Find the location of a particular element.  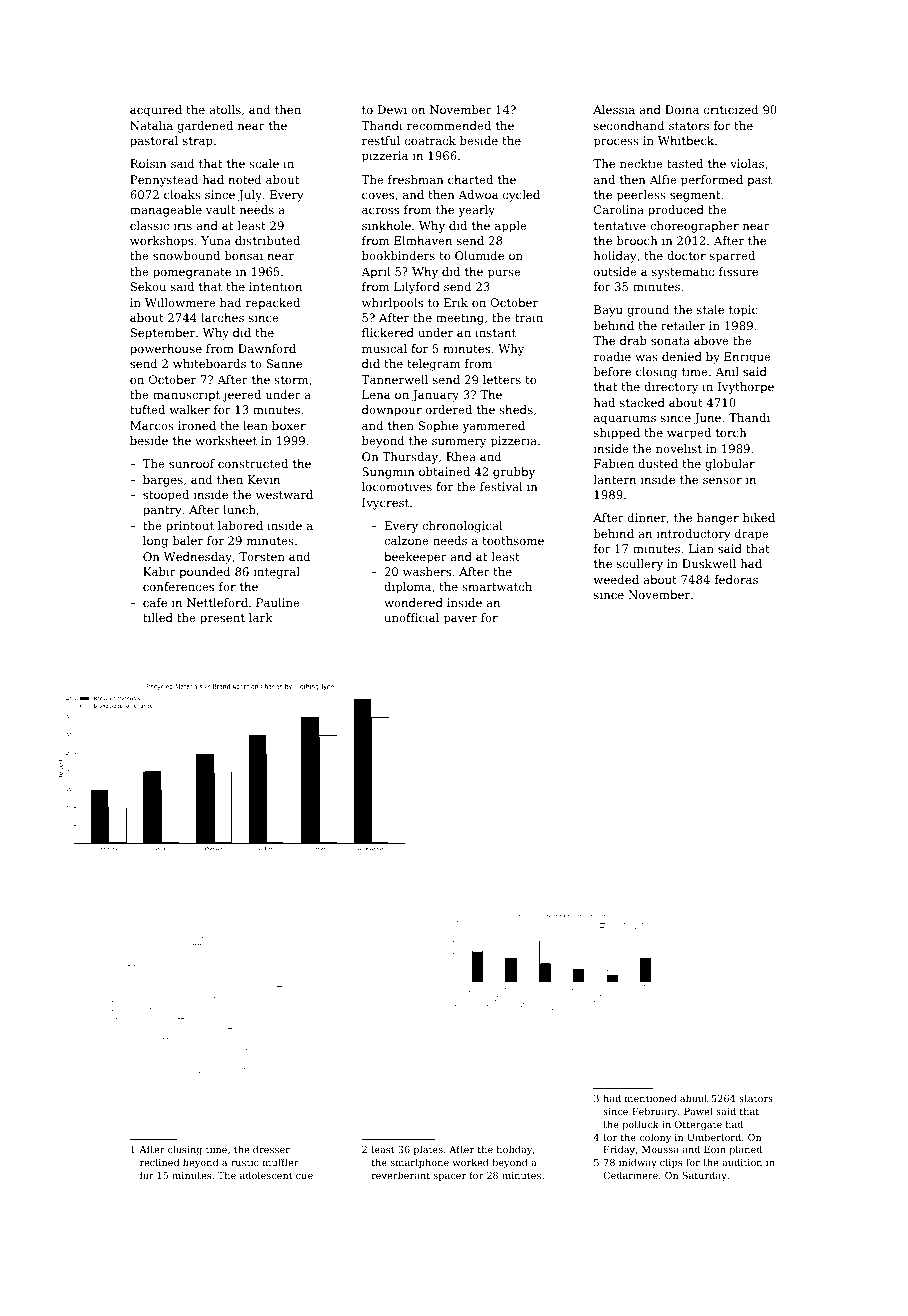

tilled is located at coordinates (158, 617).
